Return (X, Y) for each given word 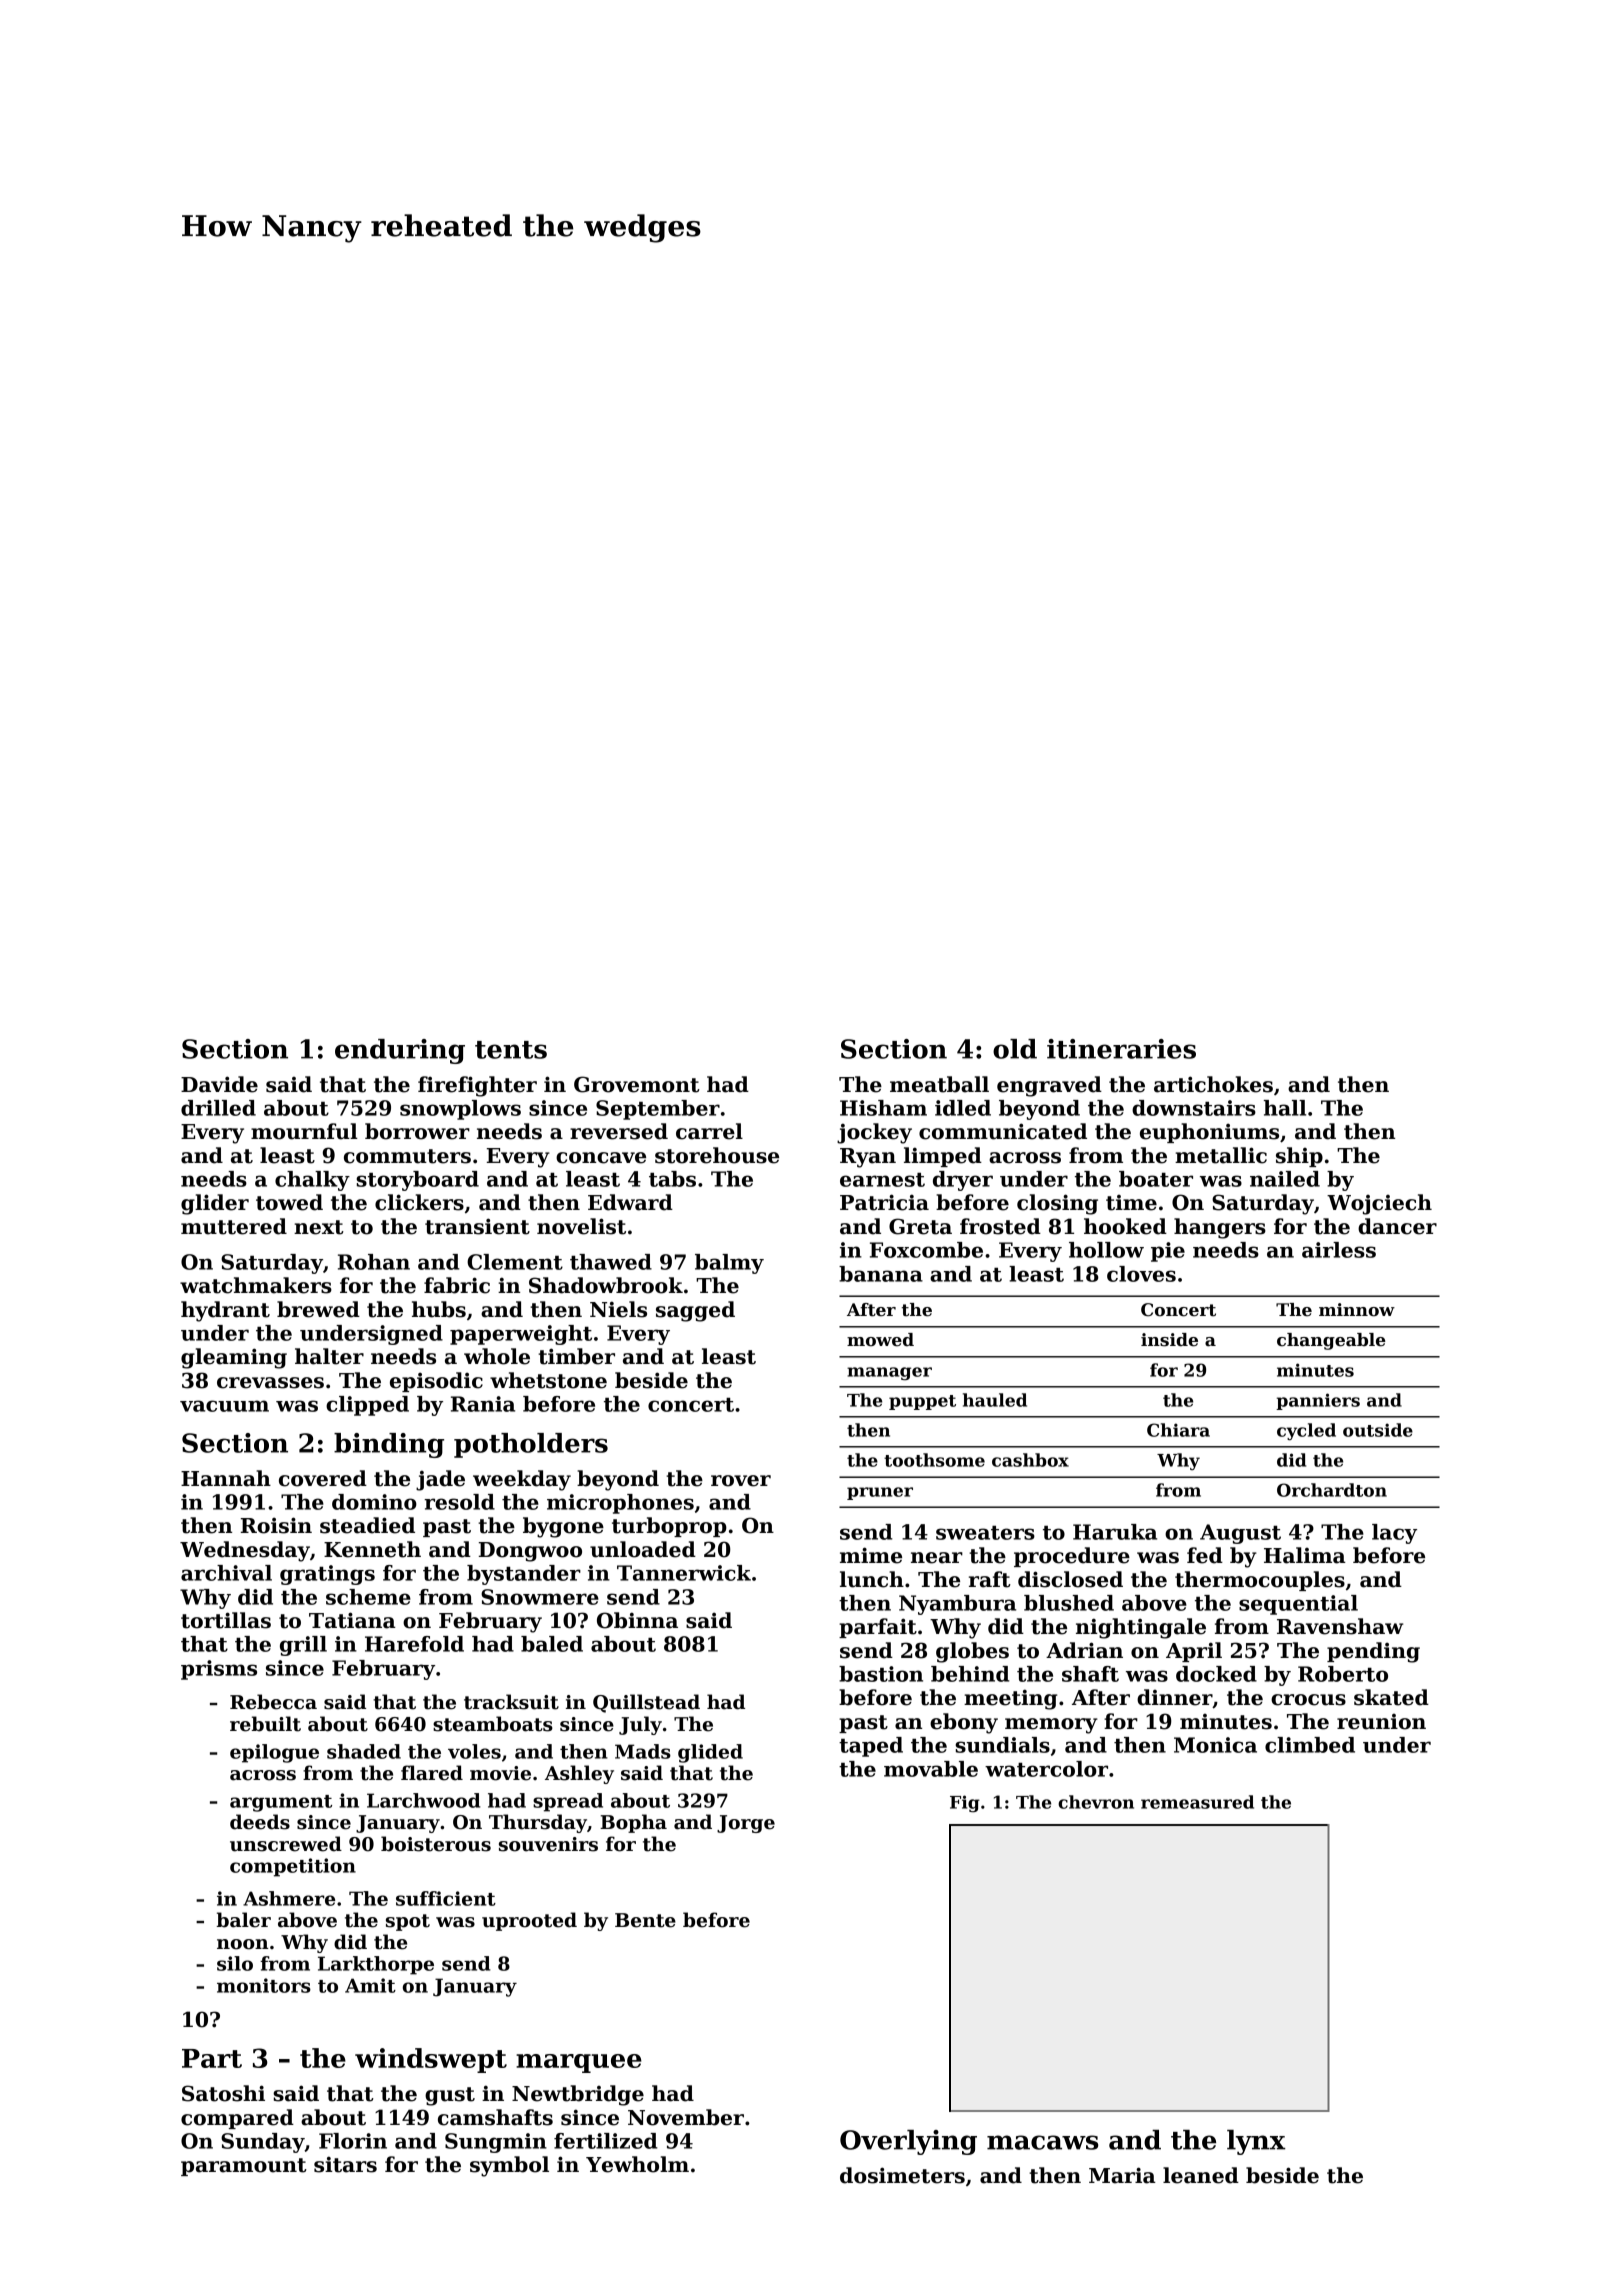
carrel (709, 1131)
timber (576, 1356)
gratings (327, 1575)
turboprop (669, 1527)
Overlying (908, 2142)
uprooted (529, 1921)
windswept (431, 2060)
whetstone (548, 1380)
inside (1169, 1340)
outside (1378, 1430)
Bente (645, 1920)
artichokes (1213, 1084)
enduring (400, 1051)
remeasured (1197, 1802)
